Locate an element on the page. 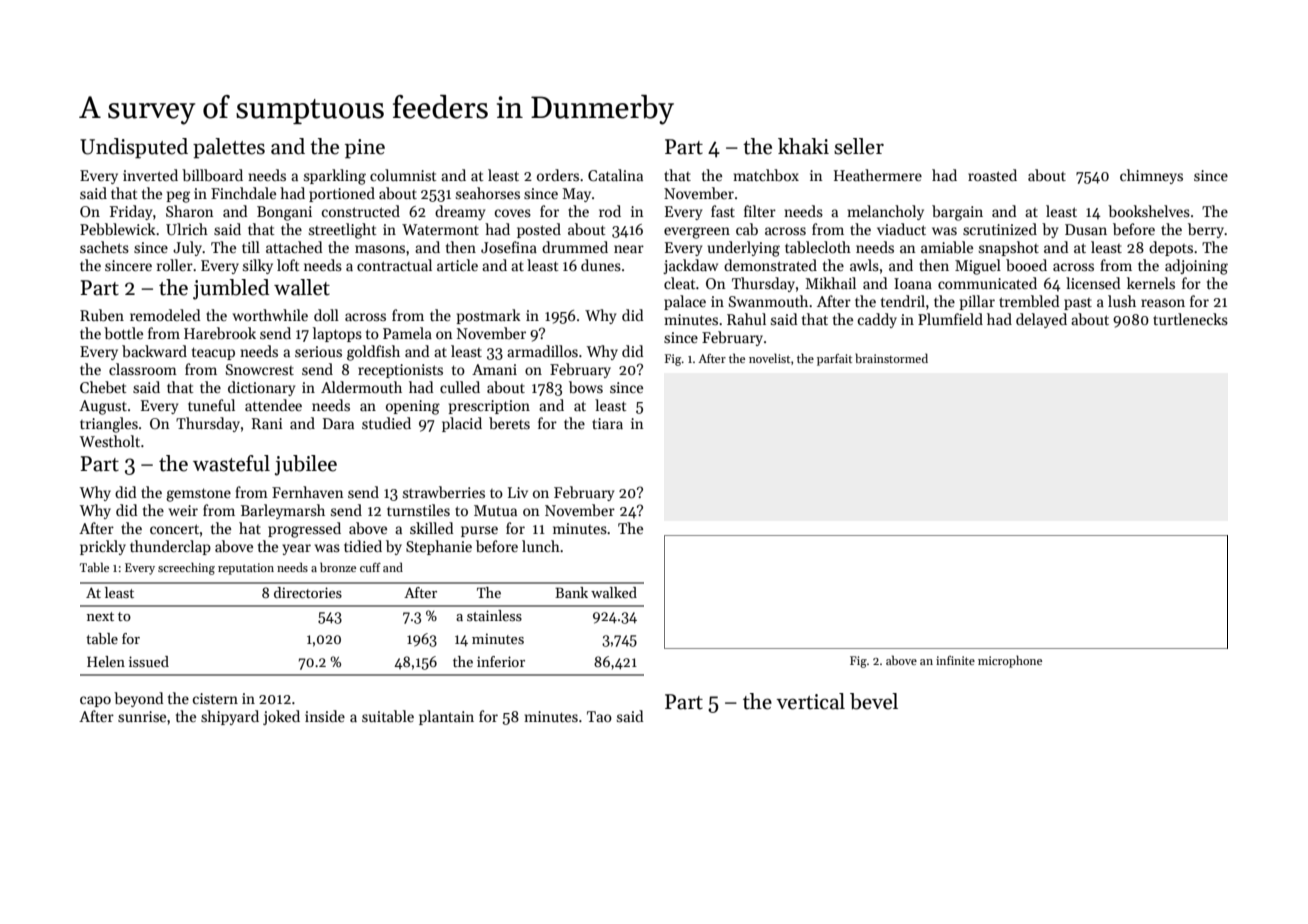 This image has height=924, width=1308. shipyard is located at coordinates (230, 717).
